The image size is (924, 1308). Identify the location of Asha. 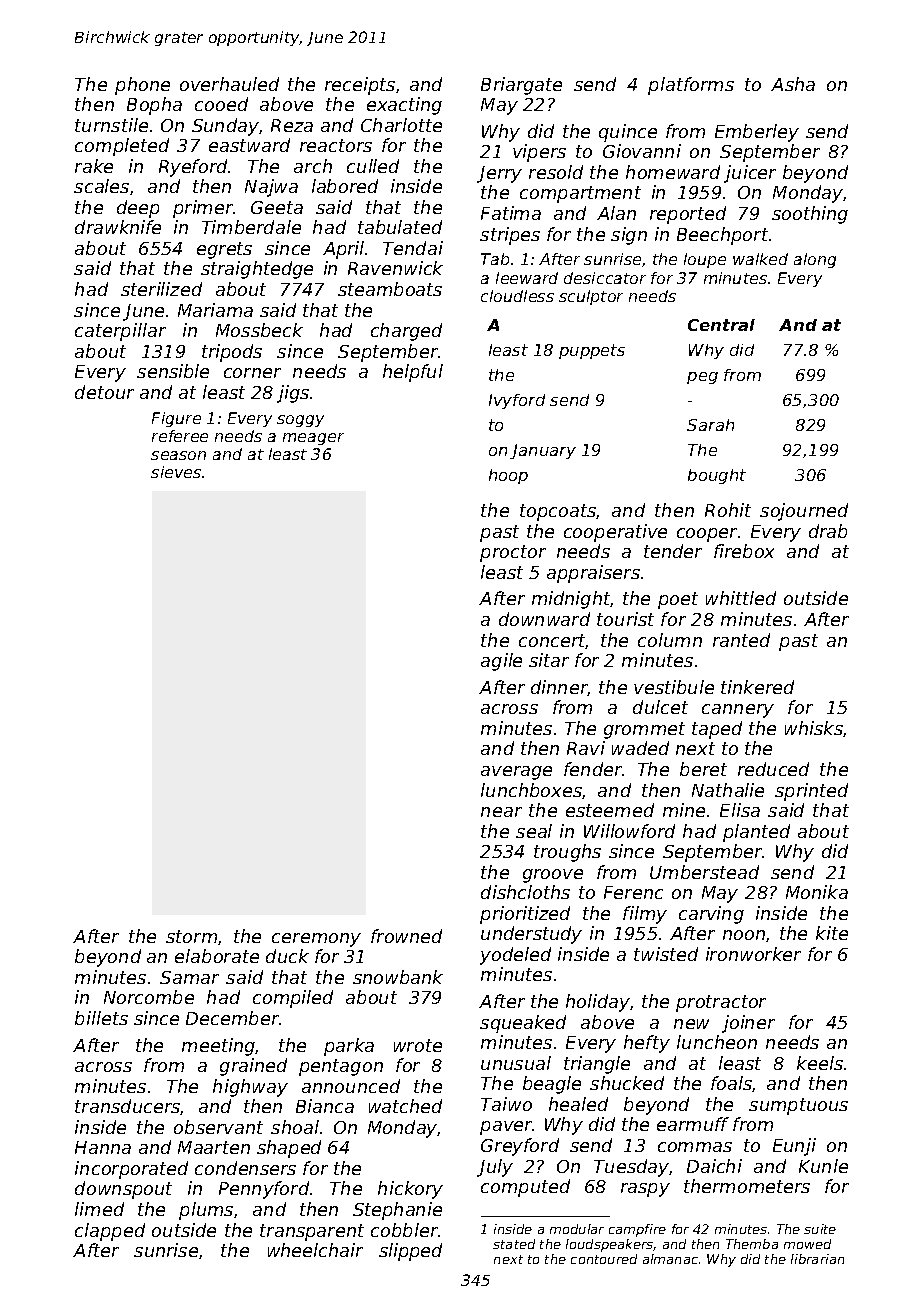
(793, 84).
